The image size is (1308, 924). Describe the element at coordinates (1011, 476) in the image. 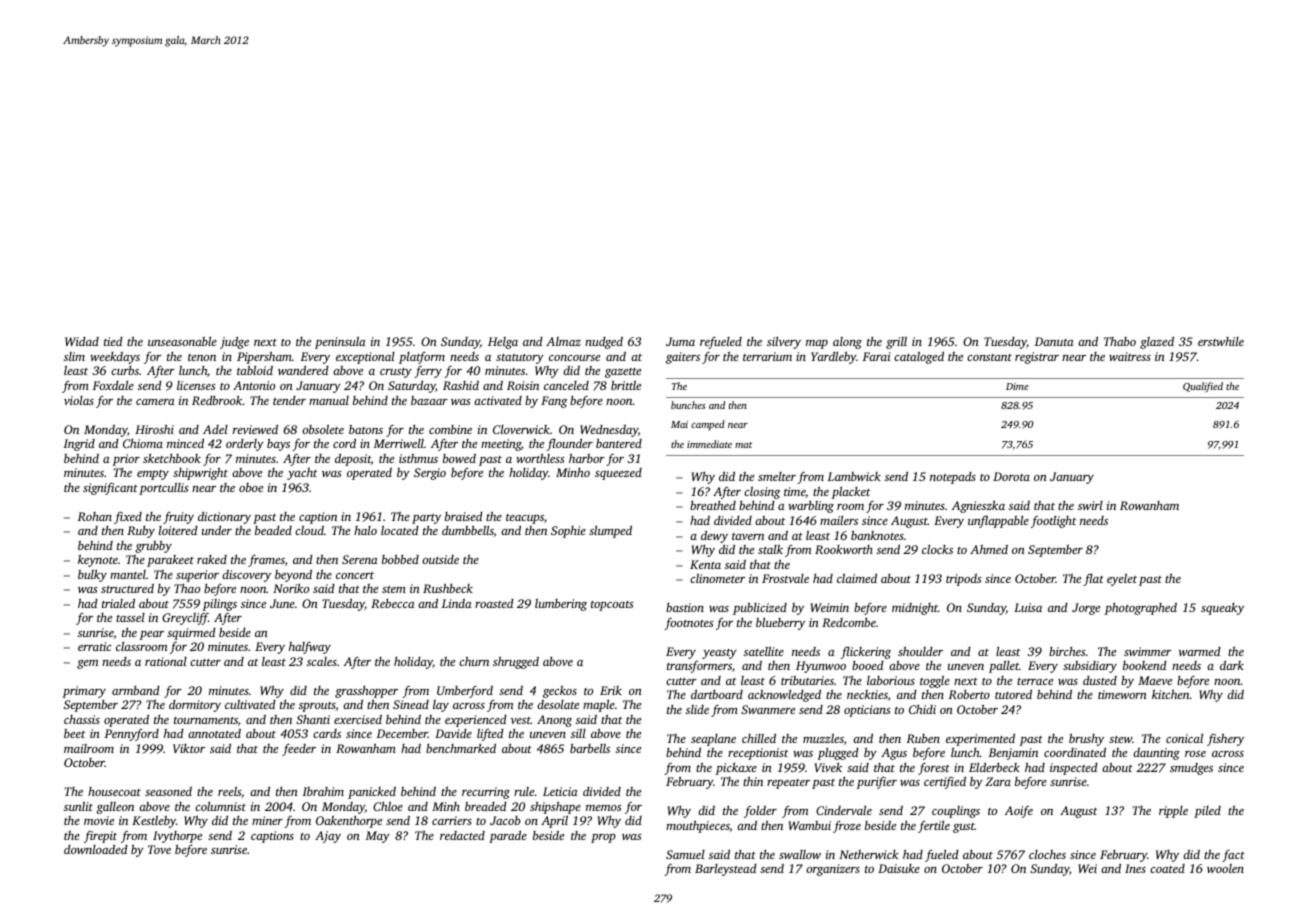

I see `Dorota` at that location.
